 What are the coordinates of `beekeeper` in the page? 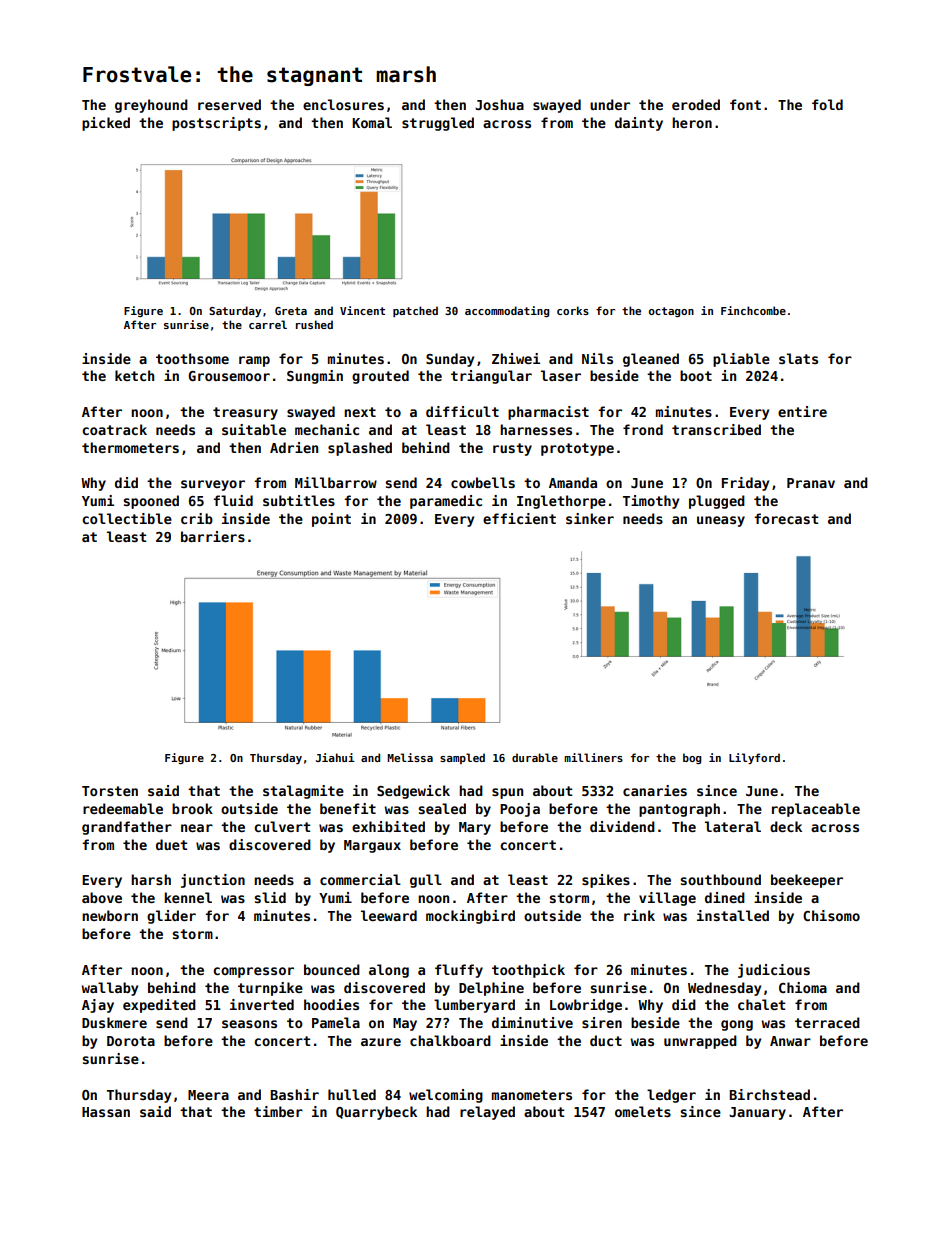 It's located at (807, 881).
